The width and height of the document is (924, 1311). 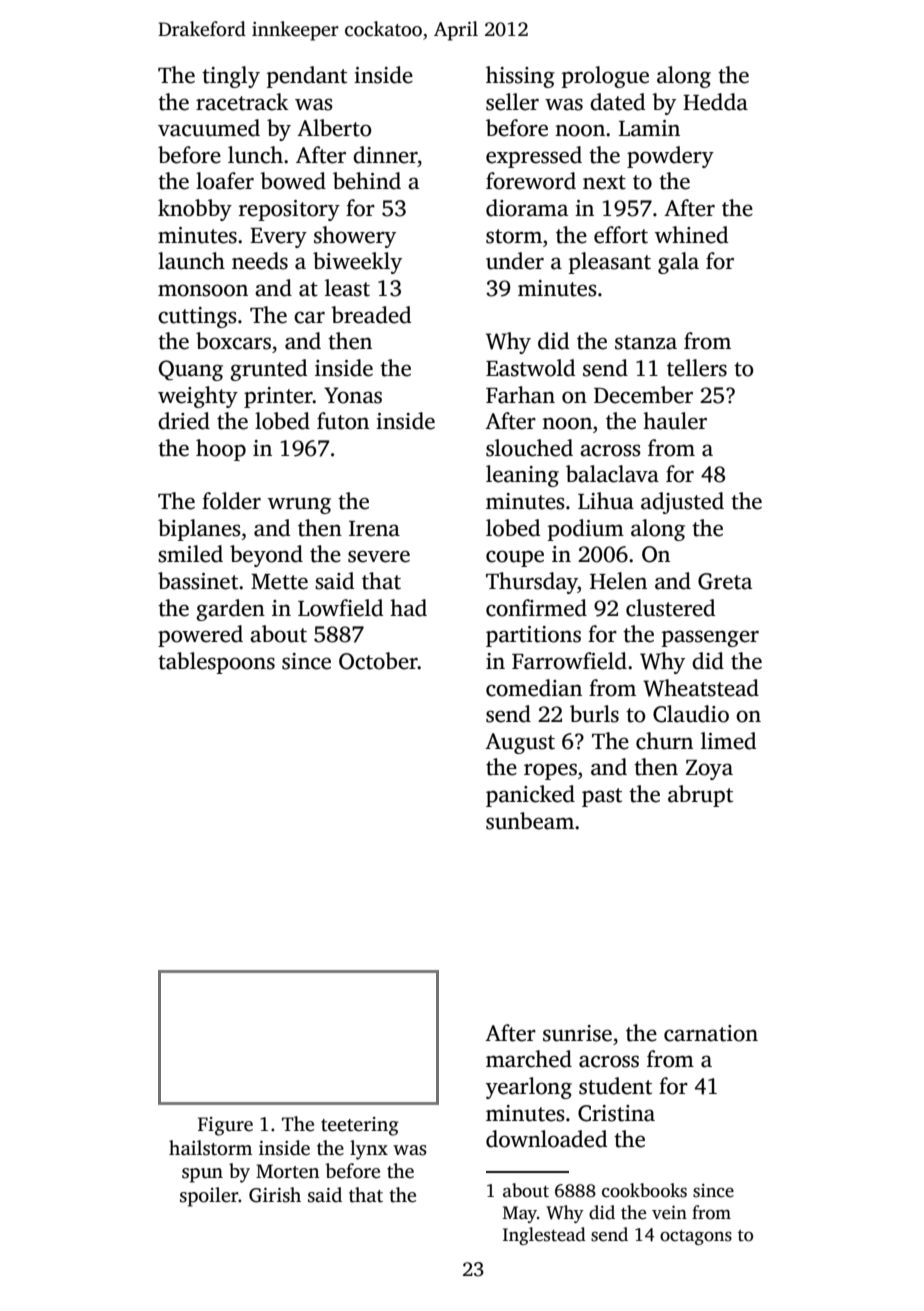 I want to click on prologue, so click(x=605, y=77).
